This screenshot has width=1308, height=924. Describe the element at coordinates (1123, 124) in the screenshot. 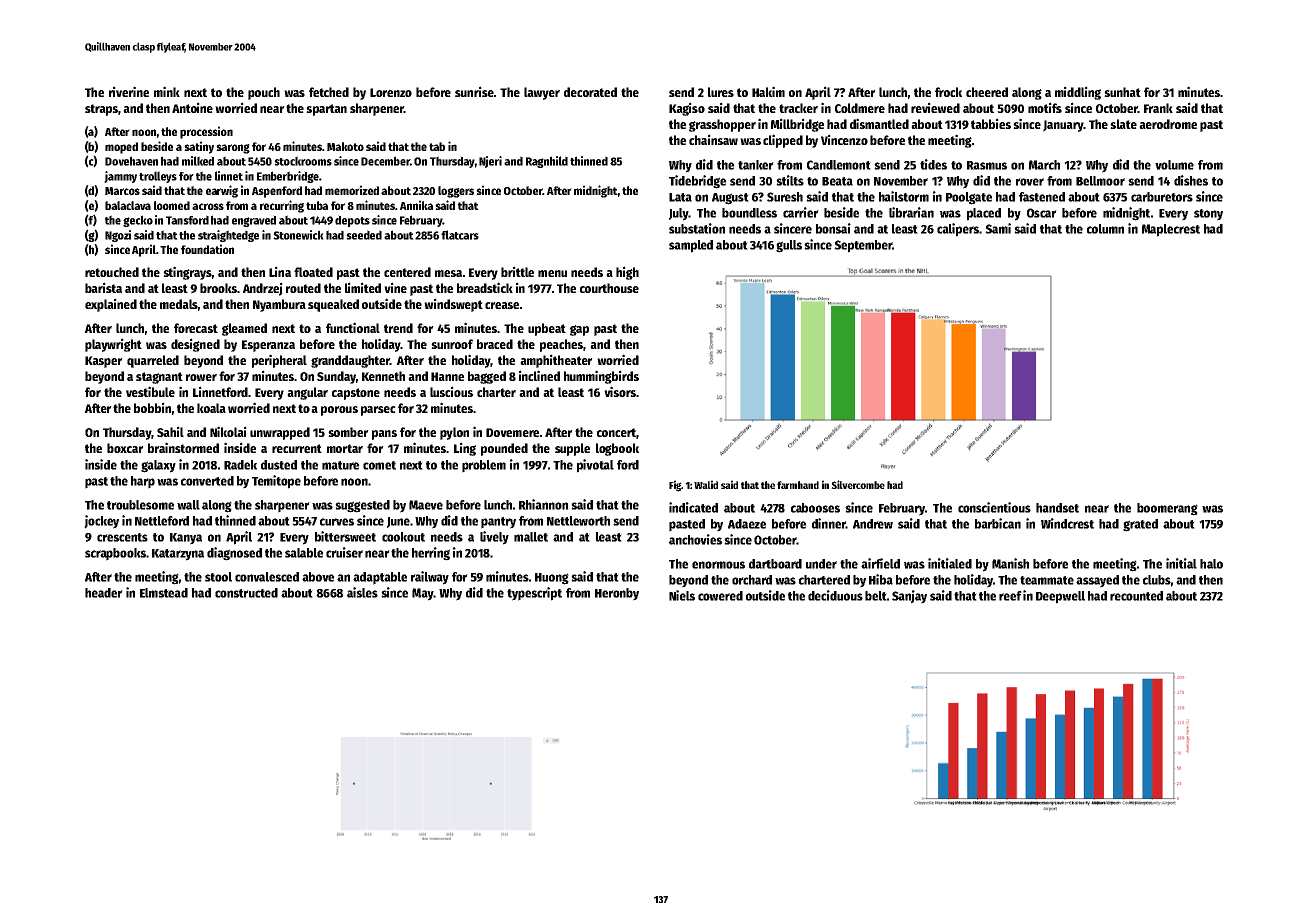

I see `slate` at that location.
